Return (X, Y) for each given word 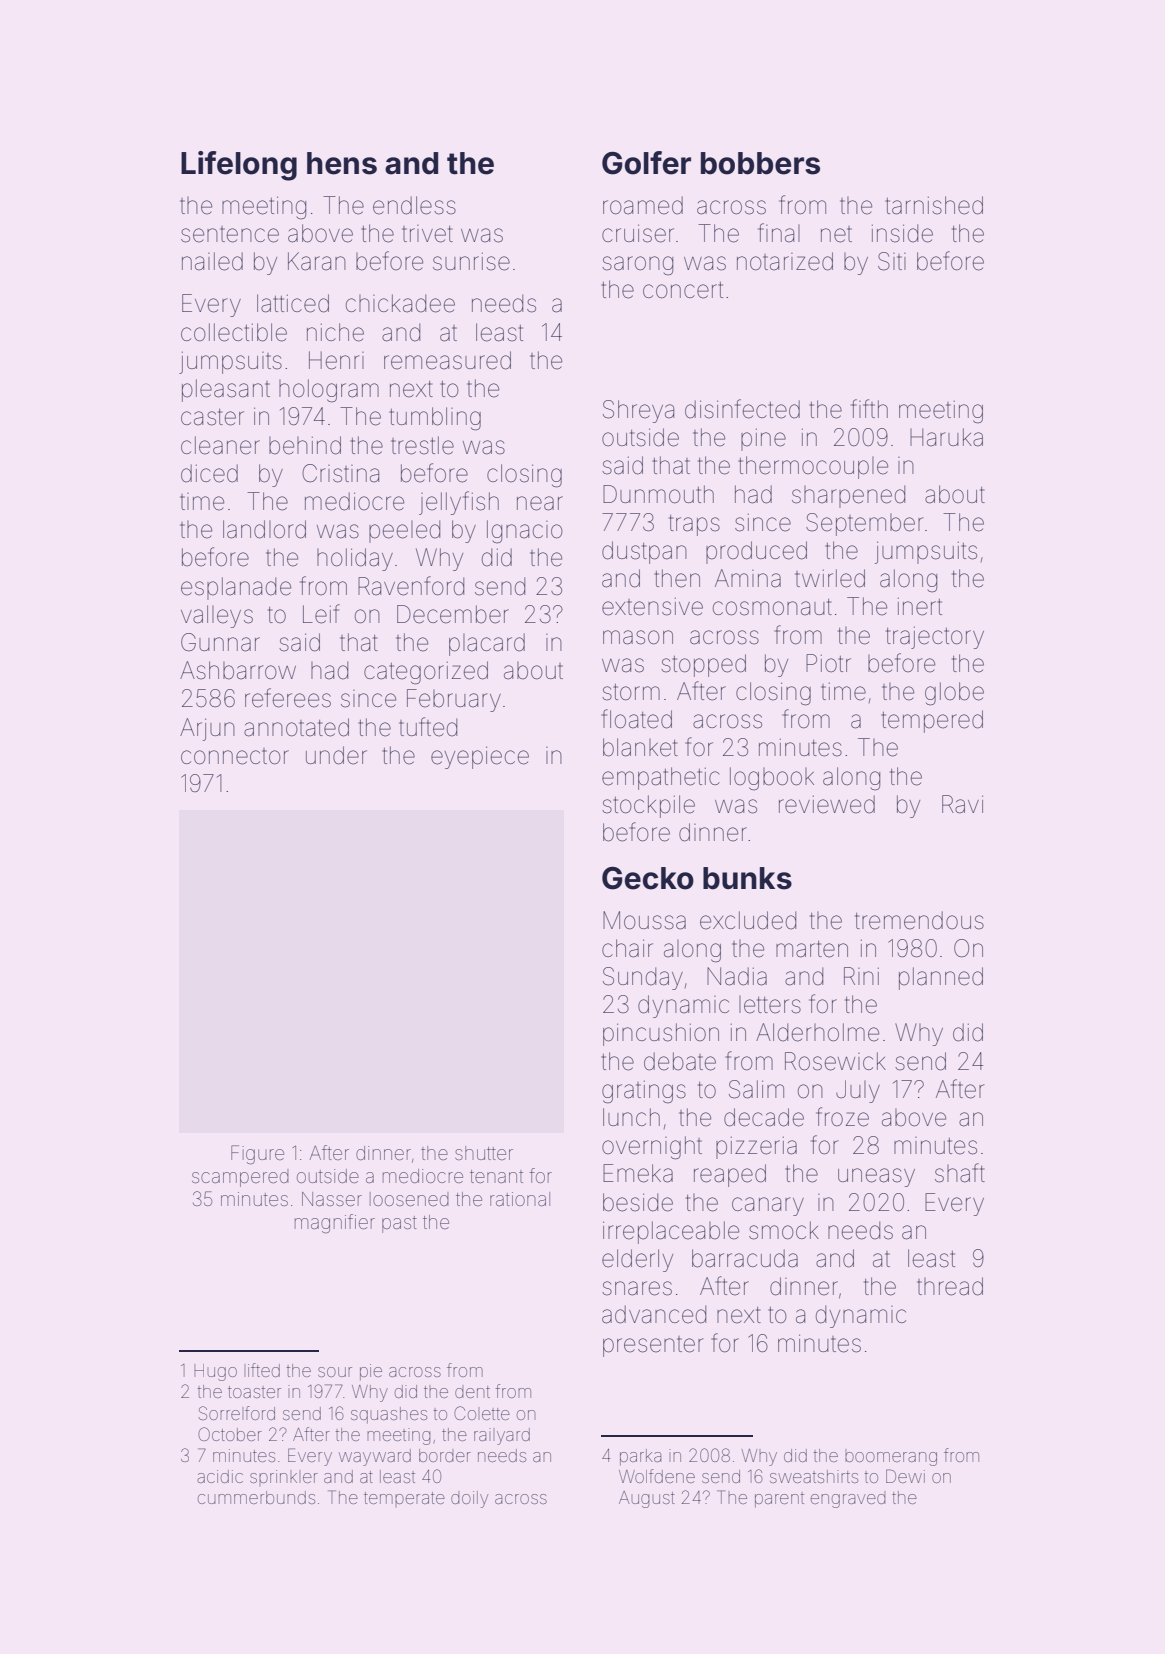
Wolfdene (657, 1476)
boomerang (891, 1459)
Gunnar (220, 642)
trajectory (935, 637)
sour (335, 1372)
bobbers (760, 163)
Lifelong (239, 166)
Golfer (646, 163)
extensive (652, 607)
